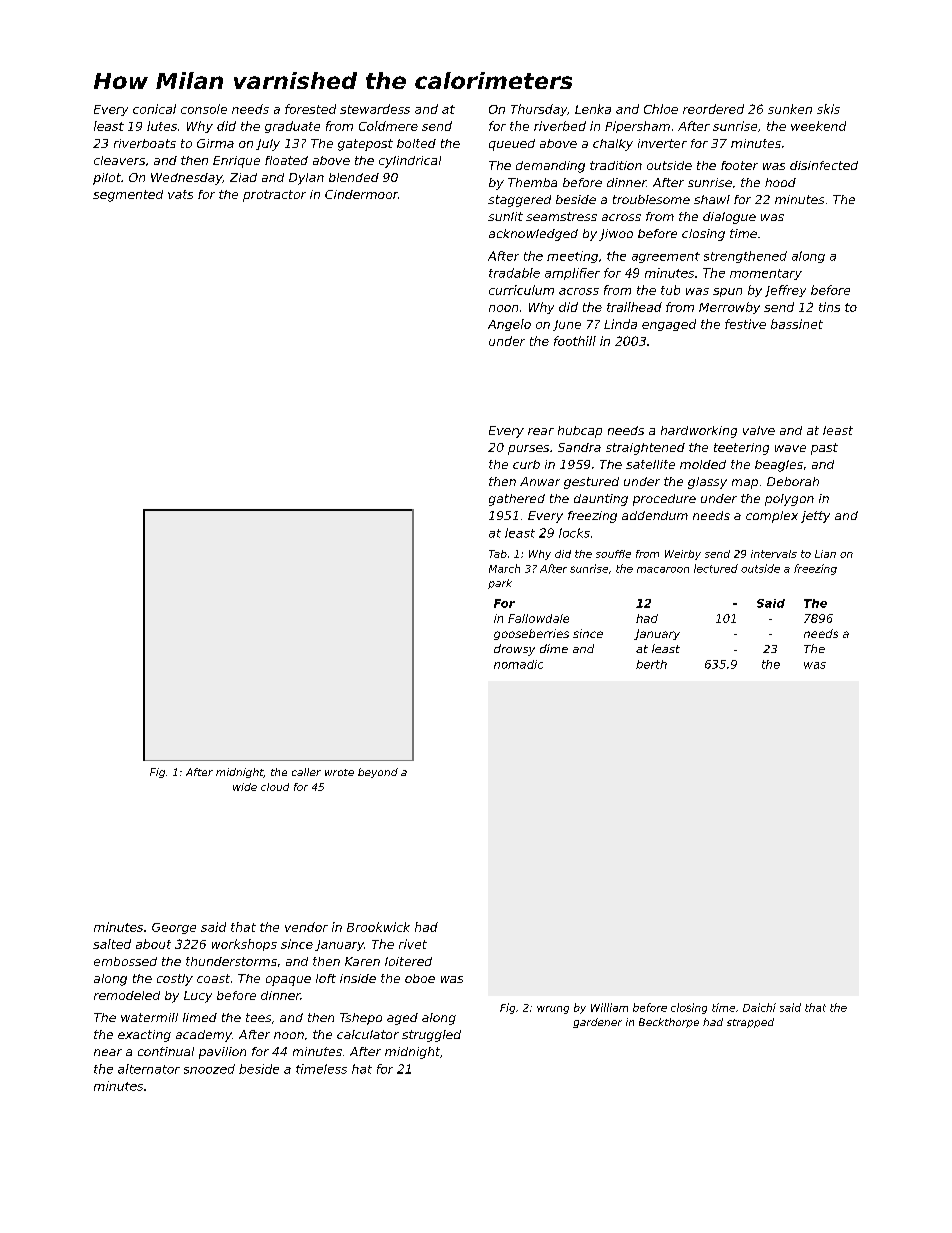 This screenshot has width=952, height=1233. Describe the element at coordinates (745, 324) in the screenshot. I see `festive` at that location.
